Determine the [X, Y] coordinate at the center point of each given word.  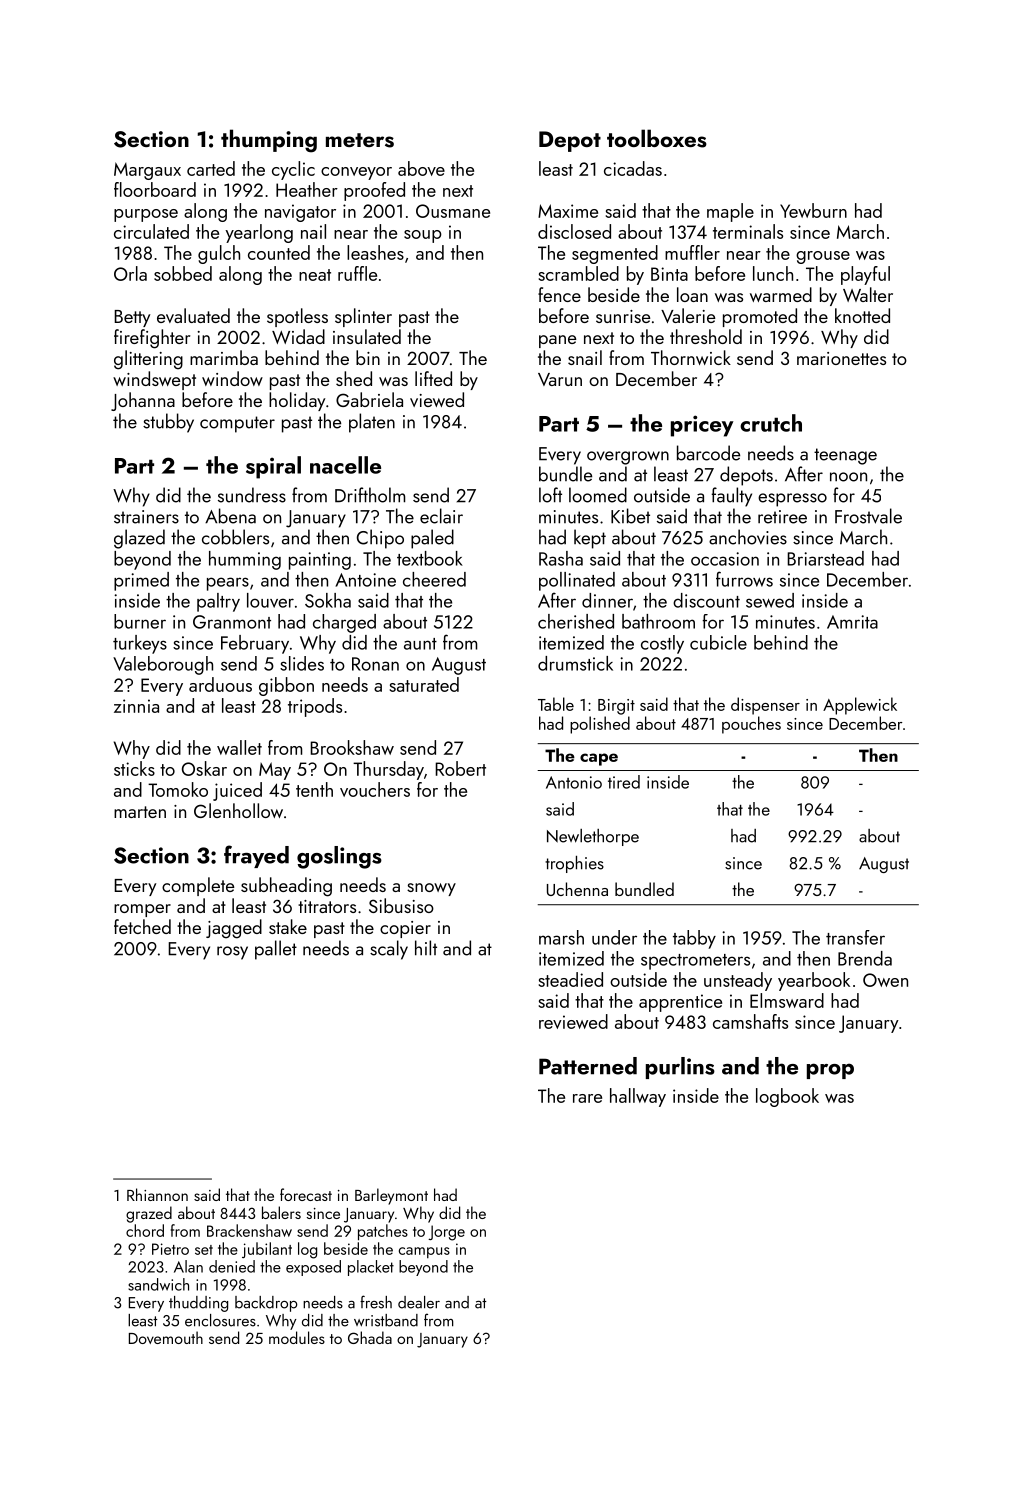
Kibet [630, 516]
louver [270, 600]
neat [315, 275]
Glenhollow [238, 810]
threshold [706, 336]
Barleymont [391, 1196]
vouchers [375, 789]
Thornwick [691, 357]
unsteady [738, 981]
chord [145, 1230]
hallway [638, 1097]
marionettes [841, 358]
